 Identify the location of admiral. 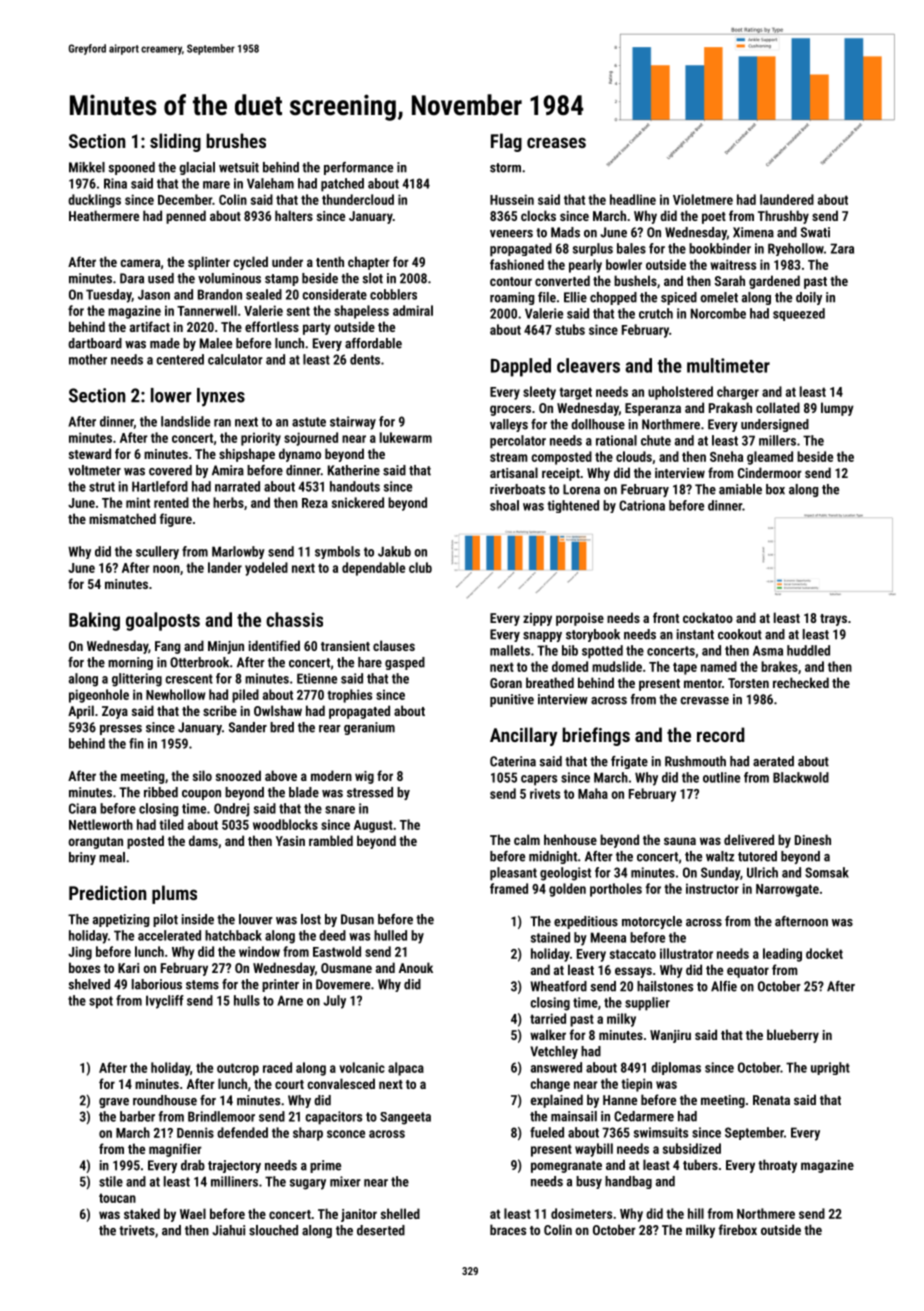
(413, 310).
